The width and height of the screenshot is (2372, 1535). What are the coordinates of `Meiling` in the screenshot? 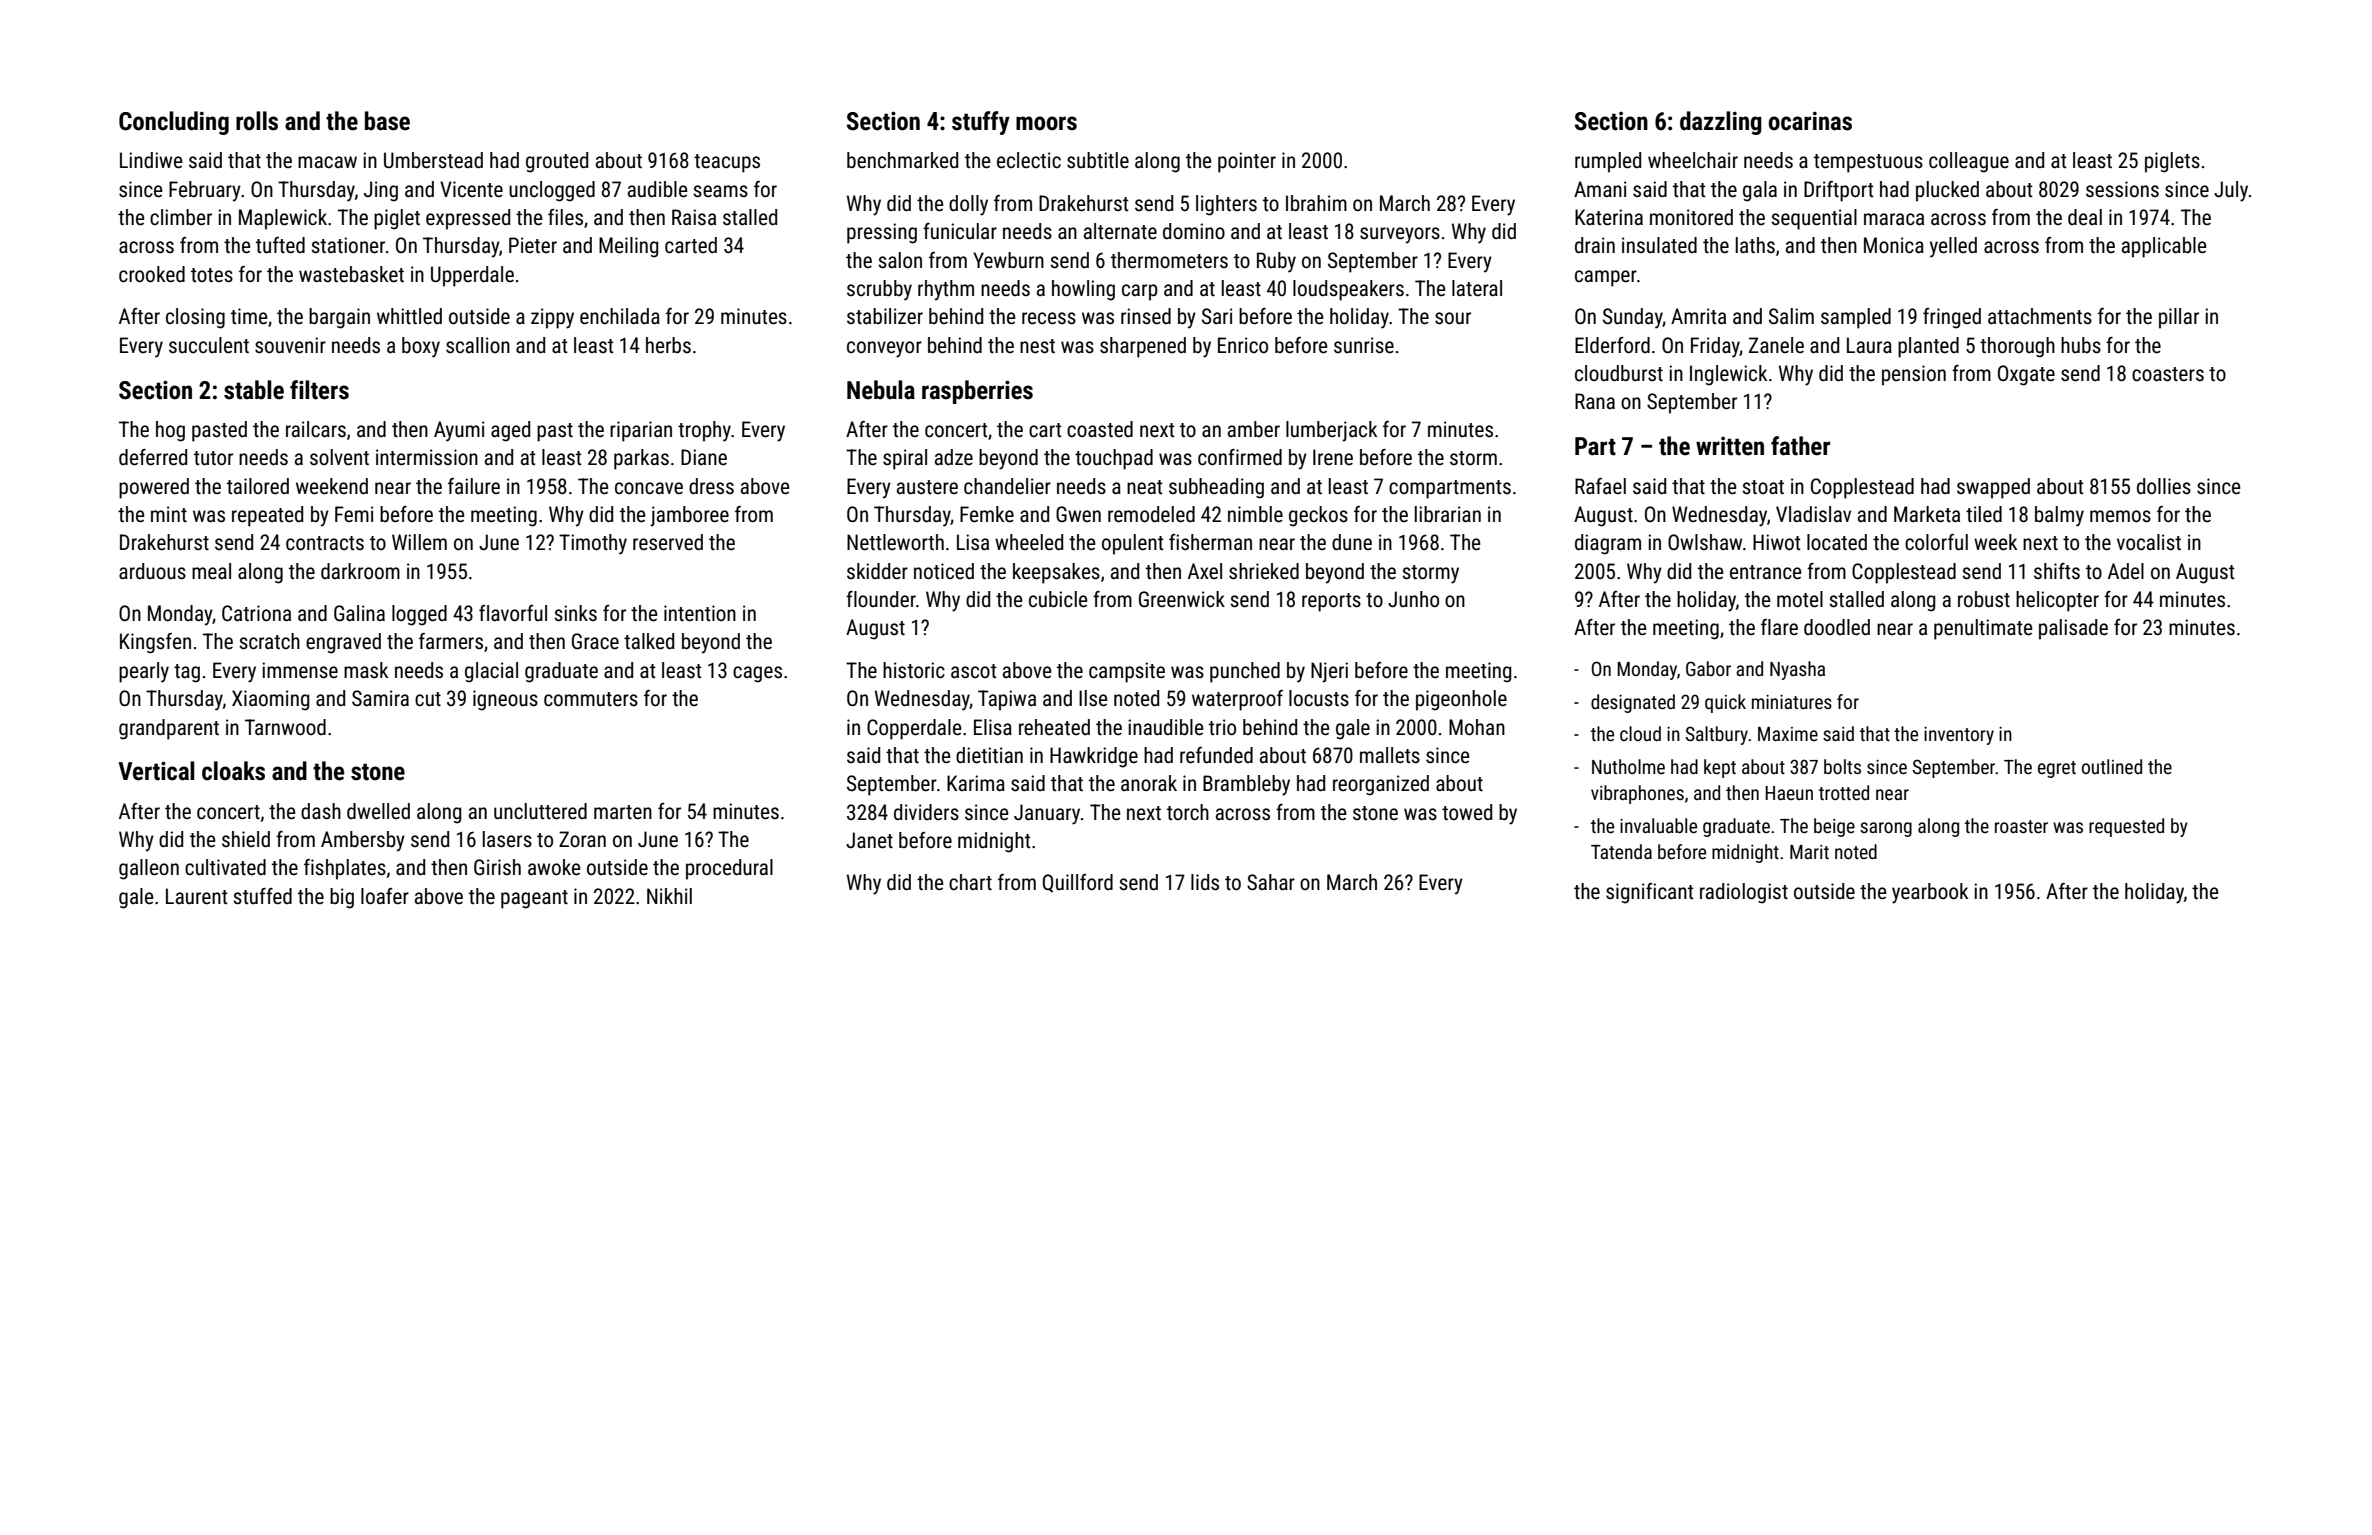 It's located at (628, 247).
